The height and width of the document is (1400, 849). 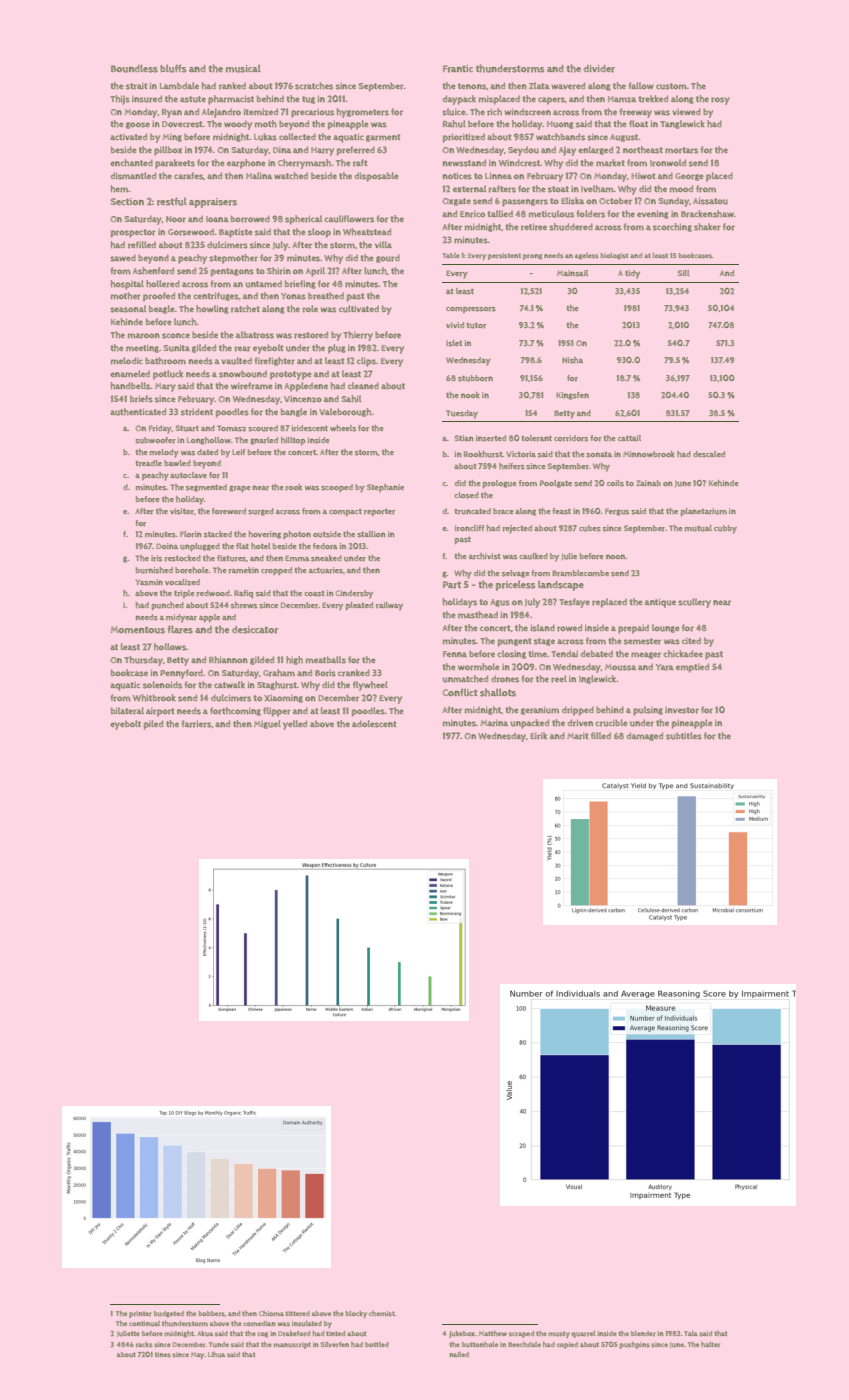 I want to click on printer, so click(x=140, y=1314).
